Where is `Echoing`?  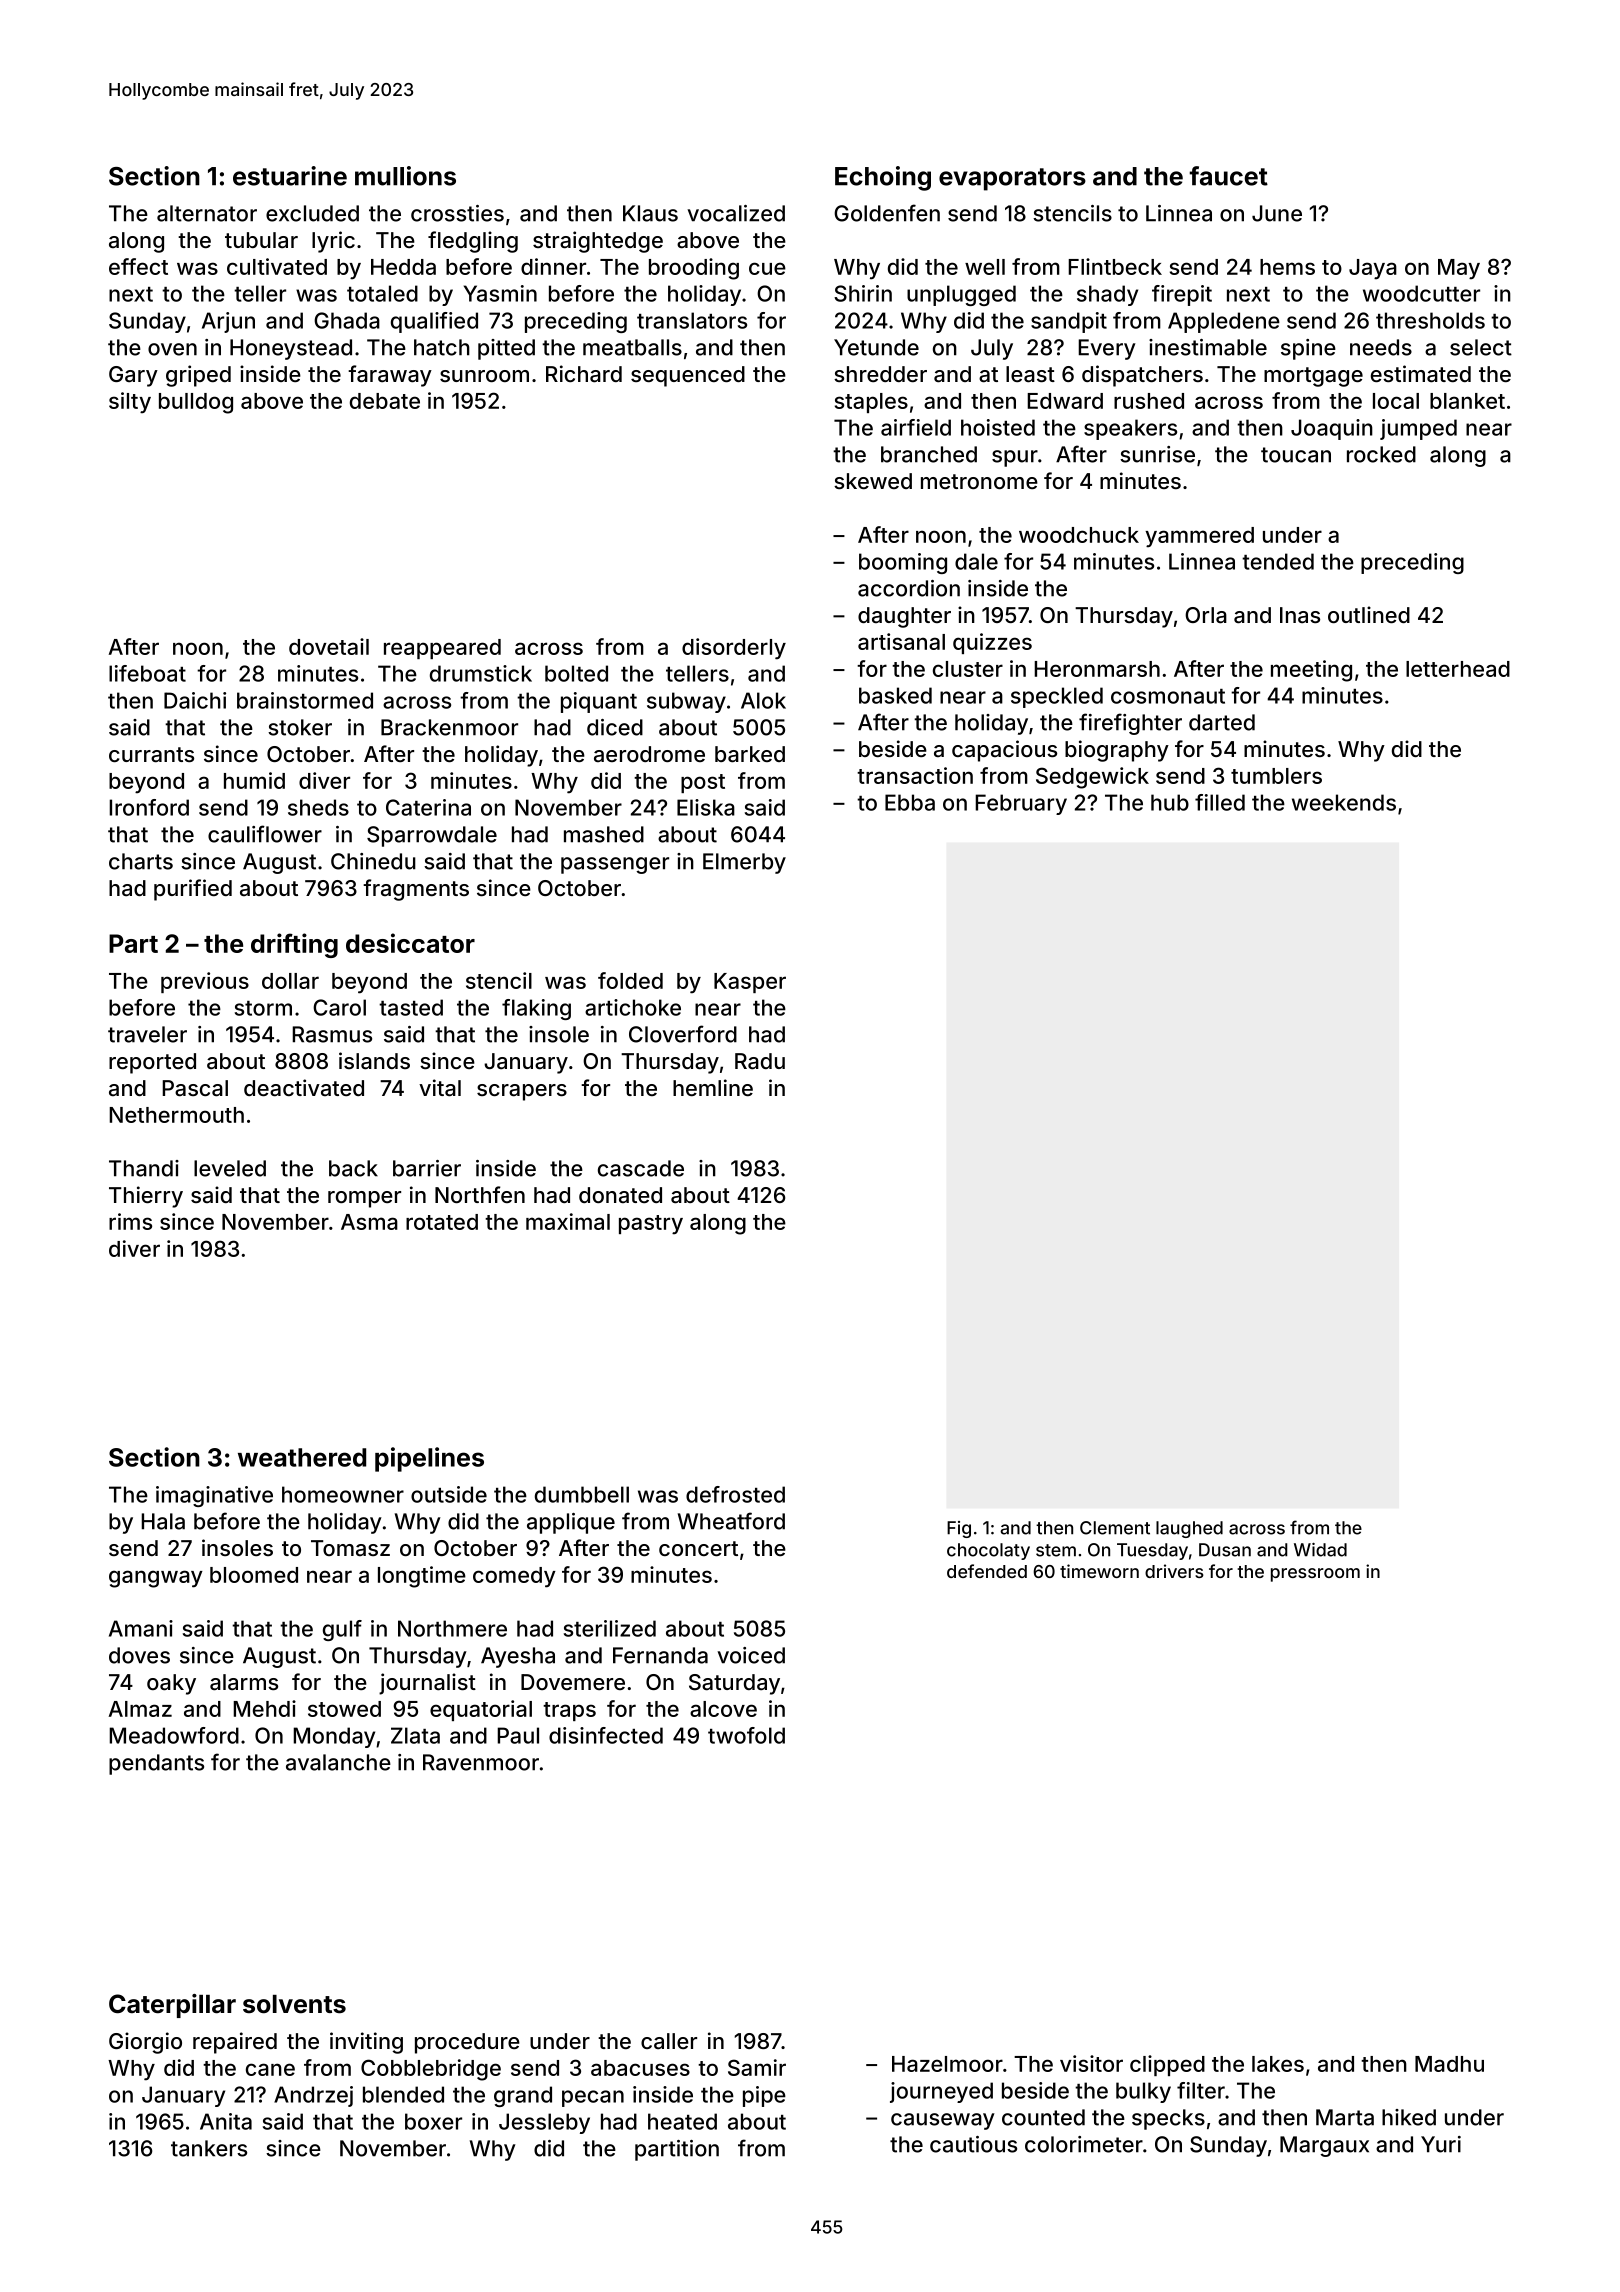
Echoing is located at coordinates (883, 178).
